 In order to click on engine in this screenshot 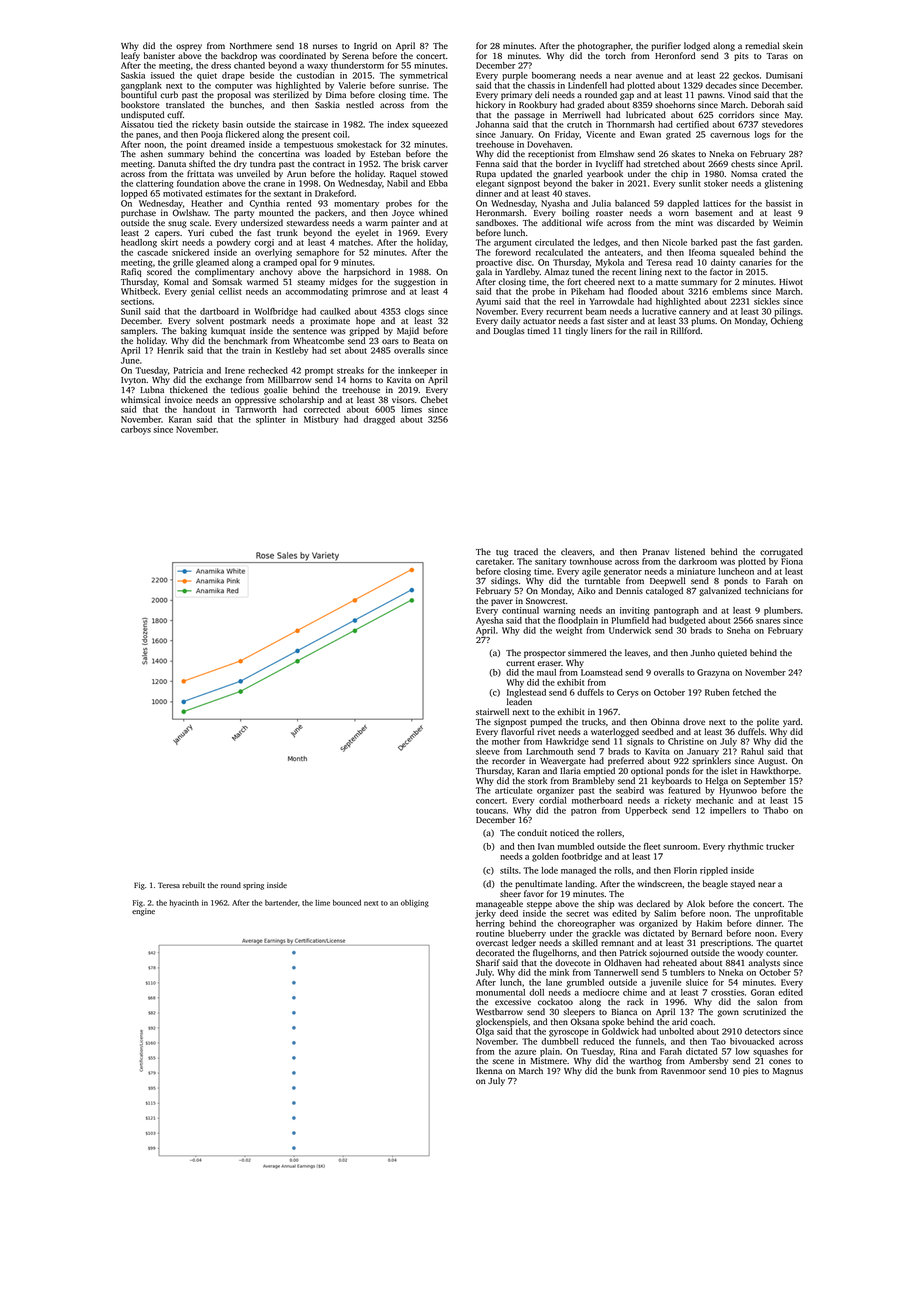, I will do `click(143, 912)`.
